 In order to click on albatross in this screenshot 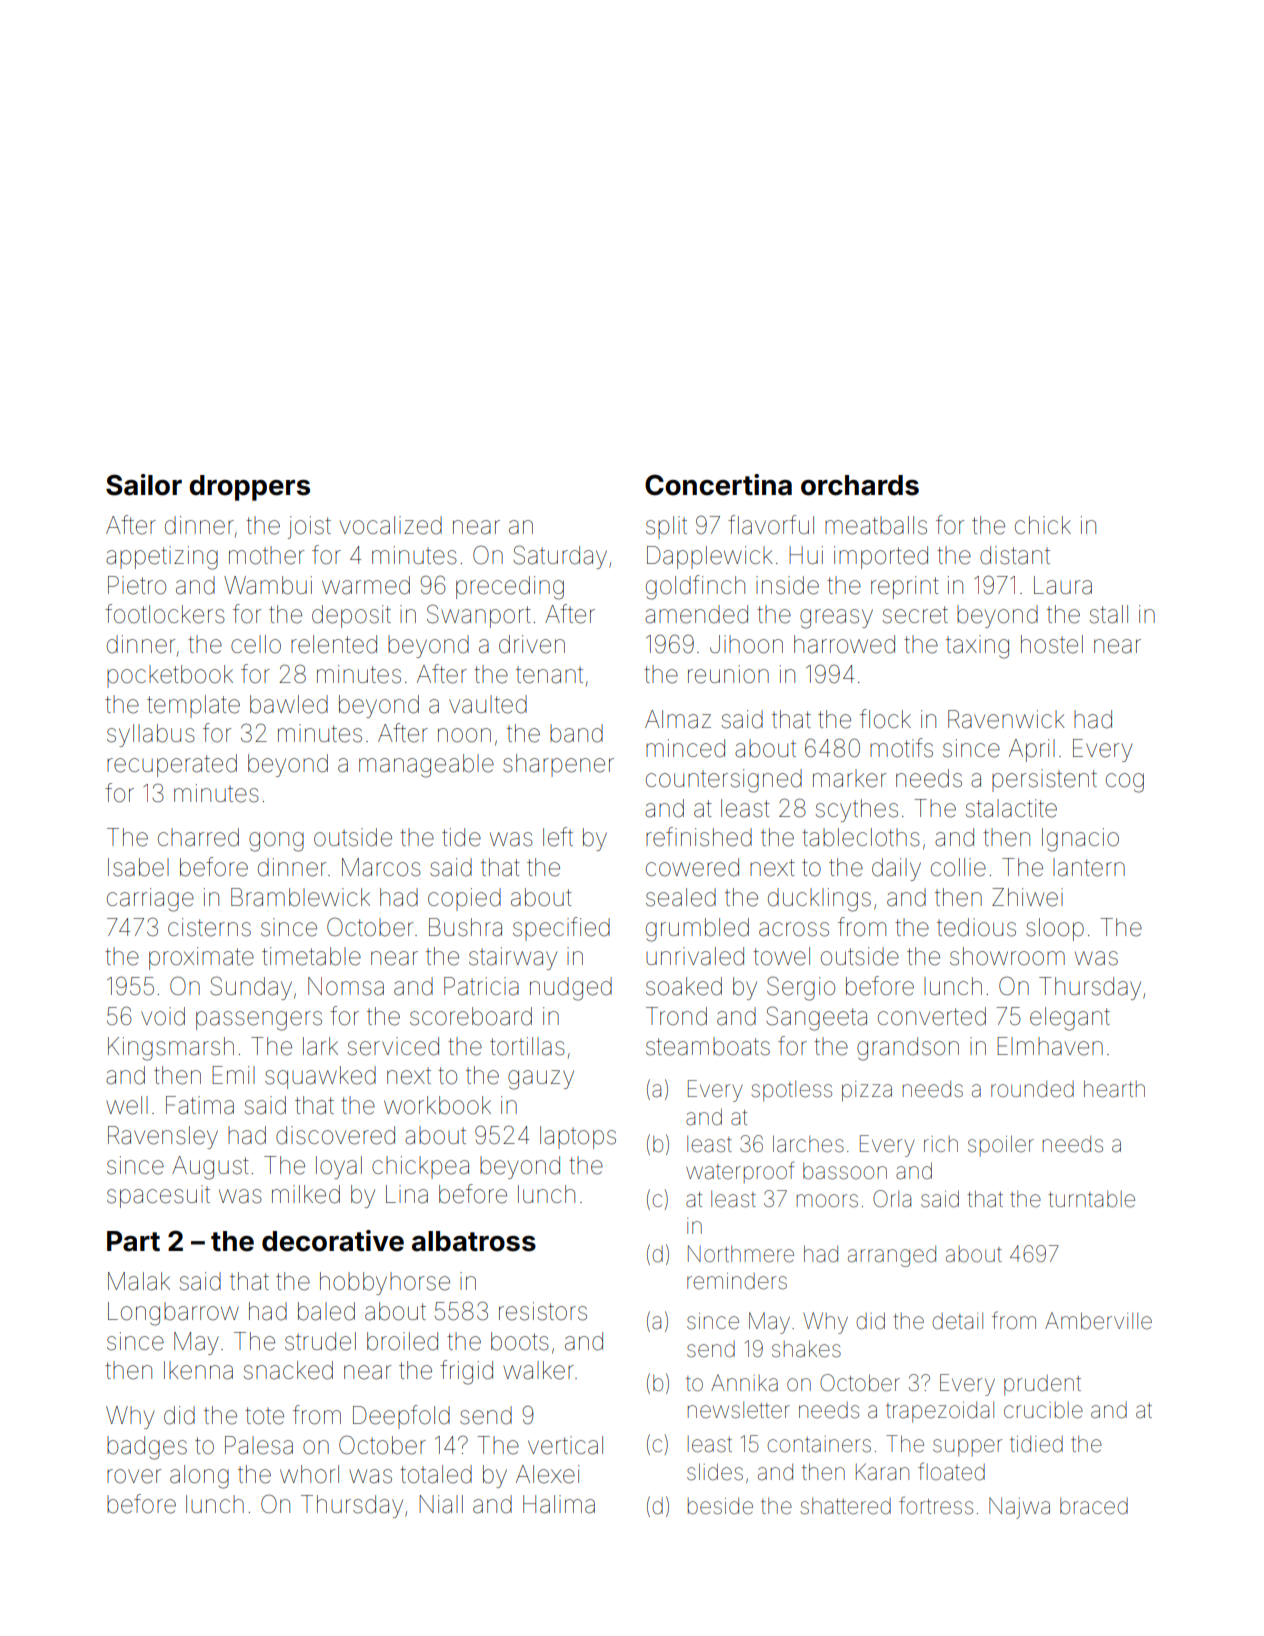, I will do `click(474, 1241)`.
